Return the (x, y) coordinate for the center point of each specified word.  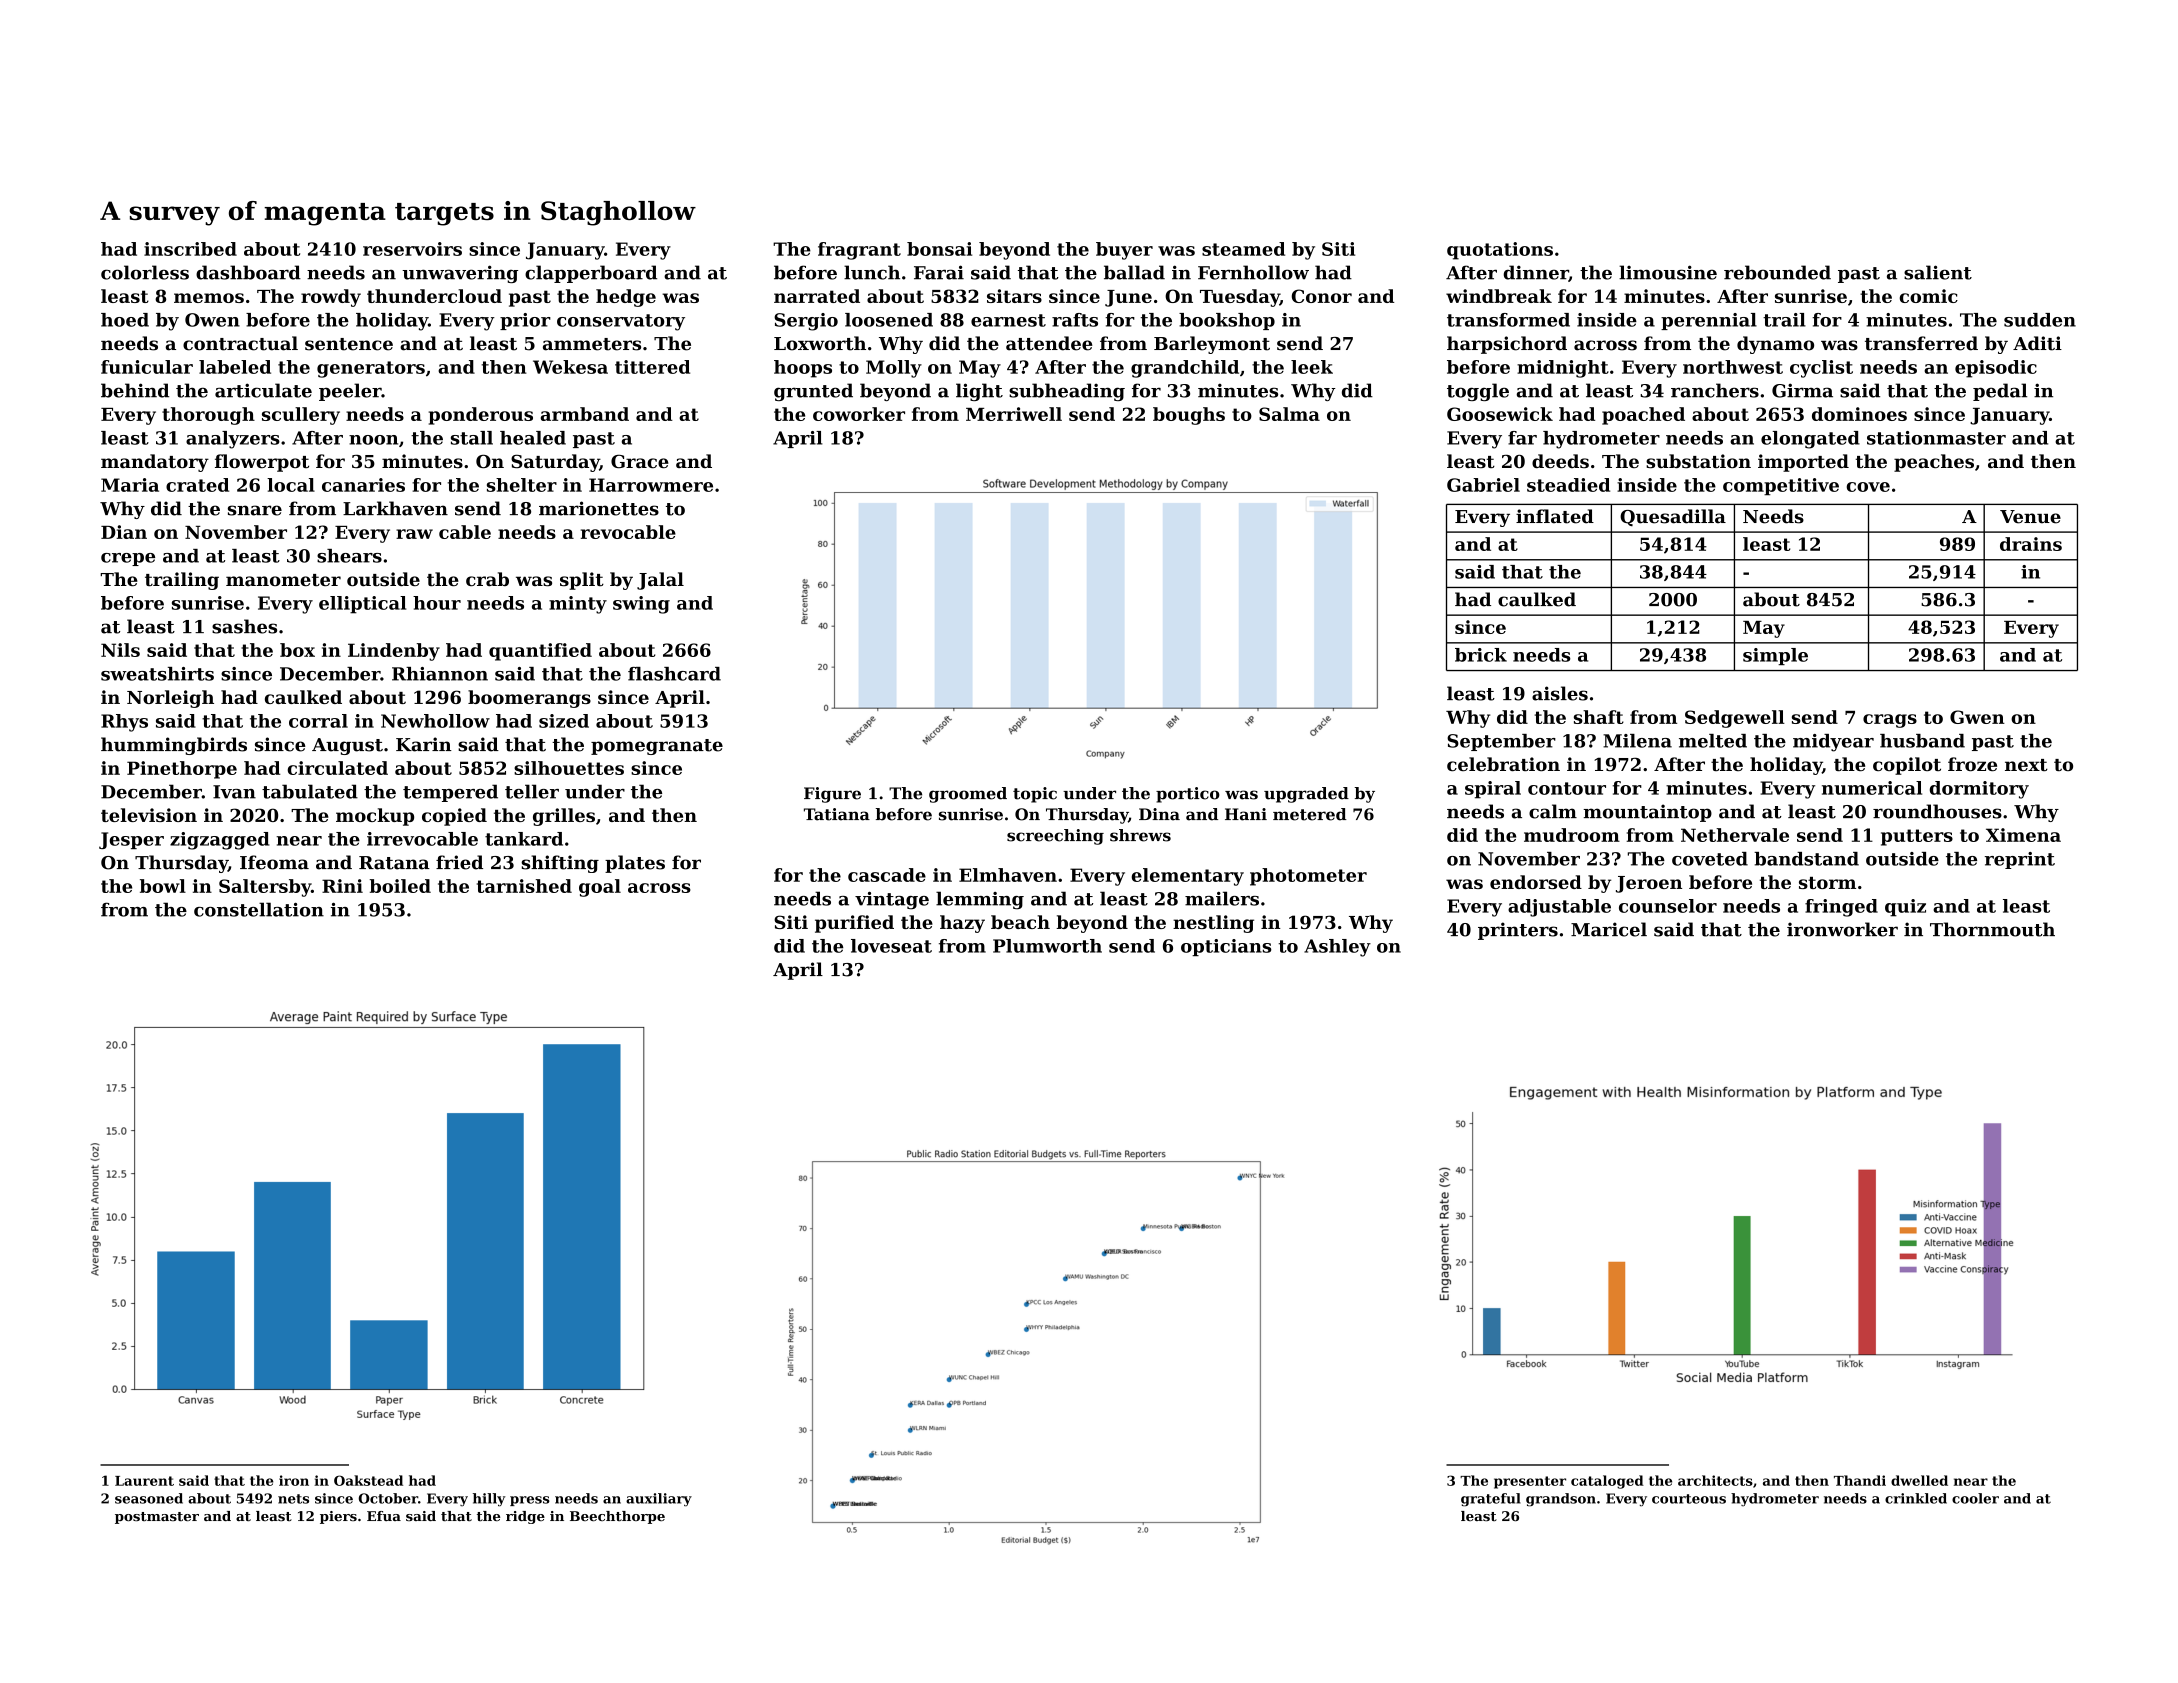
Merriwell (1014, 414)
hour (437, 603)
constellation (259, 909)
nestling (1213, 924)
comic (1928, 296)
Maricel (1609, 929)
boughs (1189, 416)
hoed (125, 320)
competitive (1781, 487)
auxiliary (659, 1500)
